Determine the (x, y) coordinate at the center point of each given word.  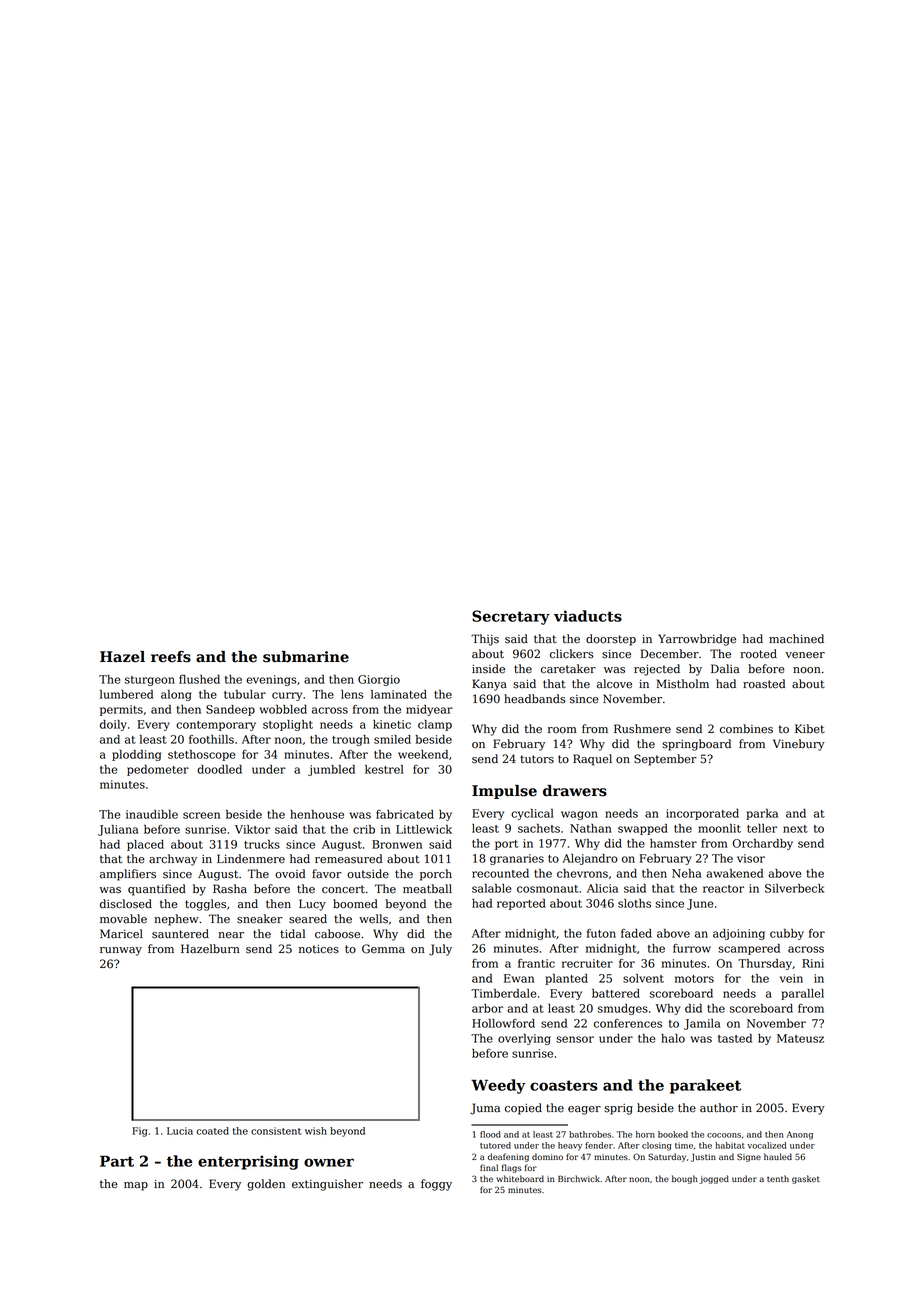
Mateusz (800, 1038)
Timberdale (503, 993)
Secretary (511, 617)
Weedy (498, 1086)
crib (364, 829)
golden (266, 1185)
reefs (171, 657)
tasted (735, 1038)
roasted (764, 684)
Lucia (180, 1131)
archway (173, 860)
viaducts (588, 616)
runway (121, 951)
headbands (535, 699)
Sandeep (230, 710)
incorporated (702, 814)
